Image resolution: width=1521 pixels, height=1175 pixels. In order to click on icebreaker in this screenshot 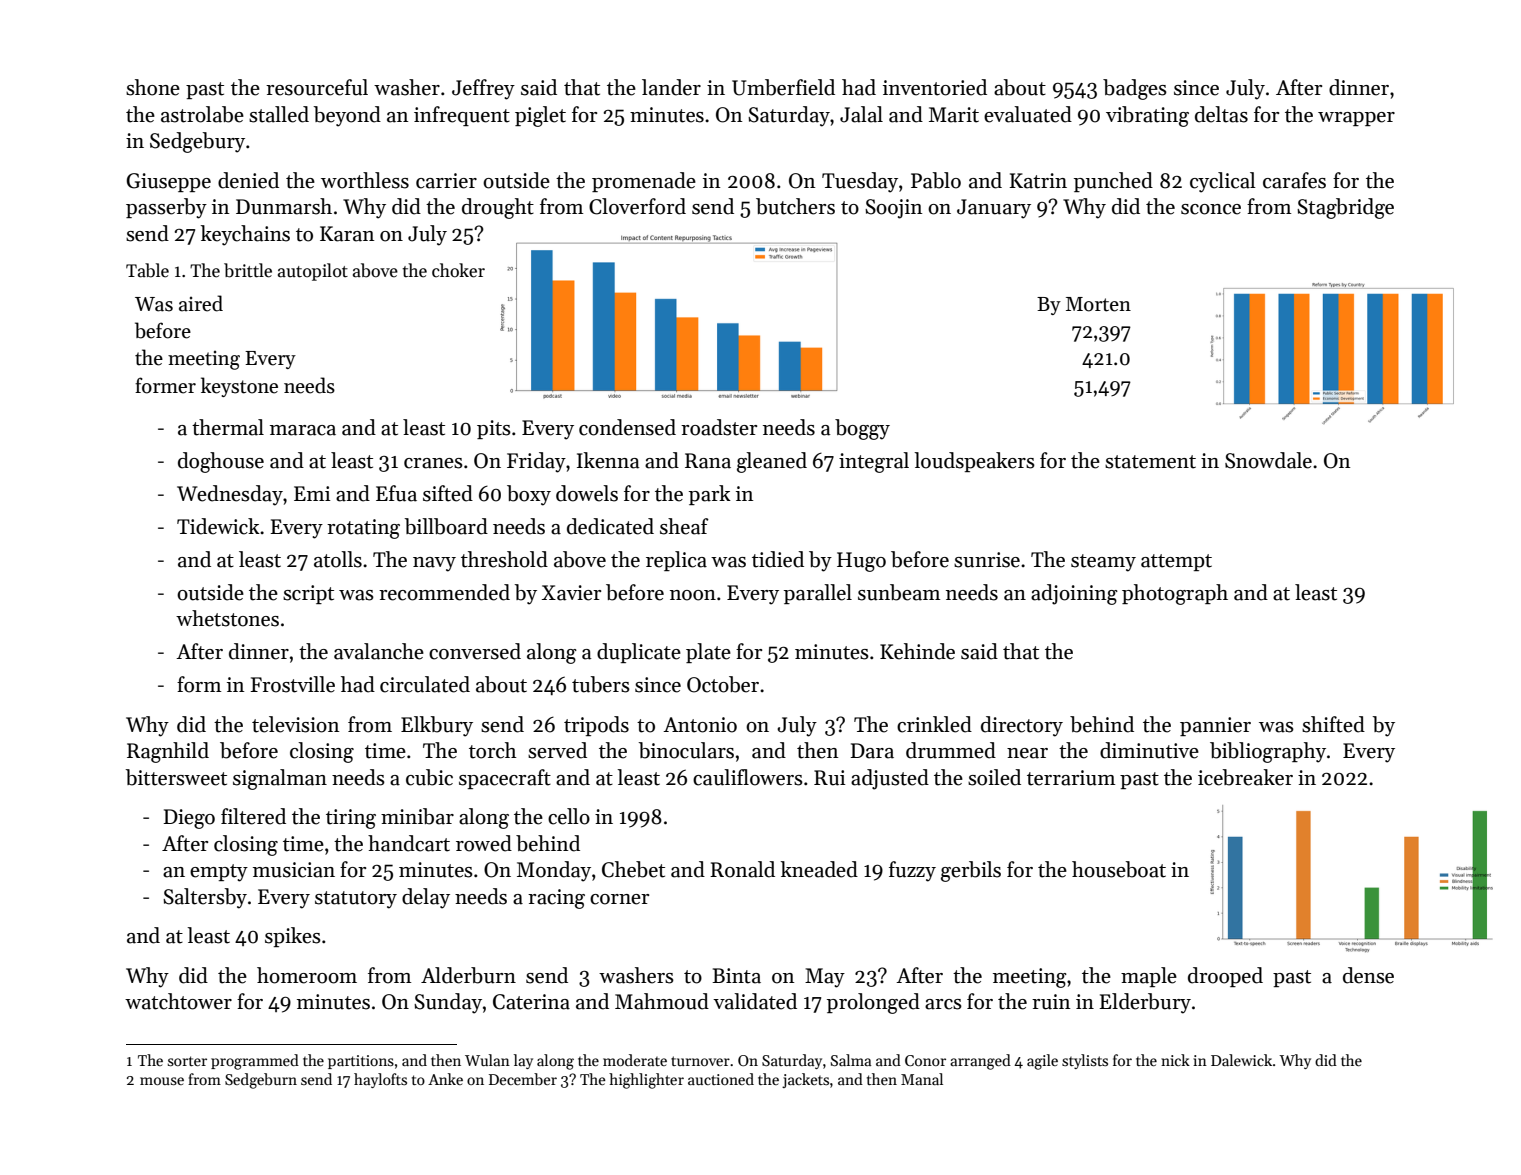, I will do `click(1245, 777)`.
